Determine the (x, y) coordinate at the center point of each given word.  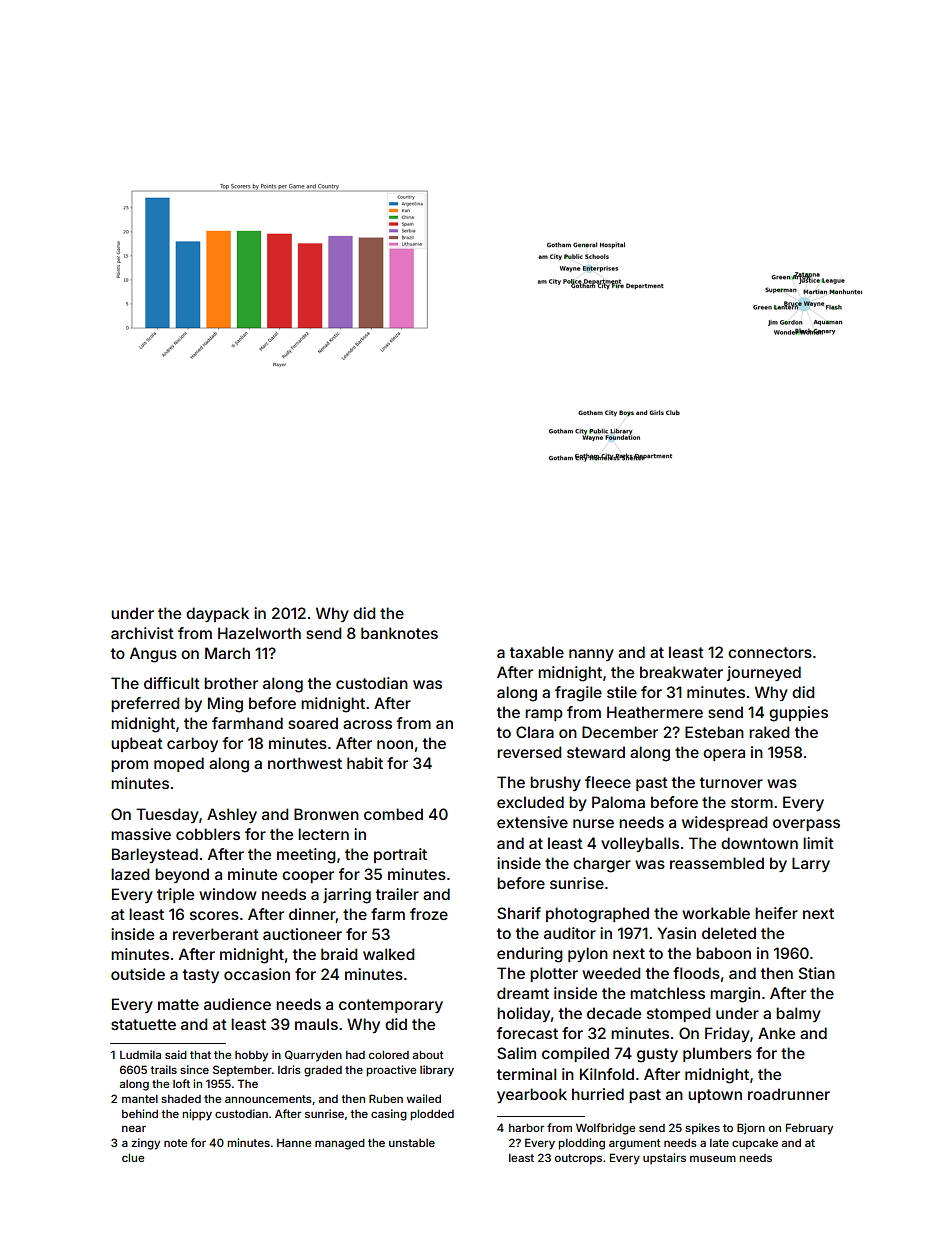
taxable (537, 652)
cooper (308, 877)
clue (133, 1157)
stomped (678, 1014)
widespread (724, 823)
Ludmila (140, 1054)
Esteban (714, 732)
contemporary (391, 1006)
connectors (770, 652)
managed (340, 1144)
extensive (532, 822)
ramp (544, 715)
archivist (142, 633)
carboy (192, 744)
